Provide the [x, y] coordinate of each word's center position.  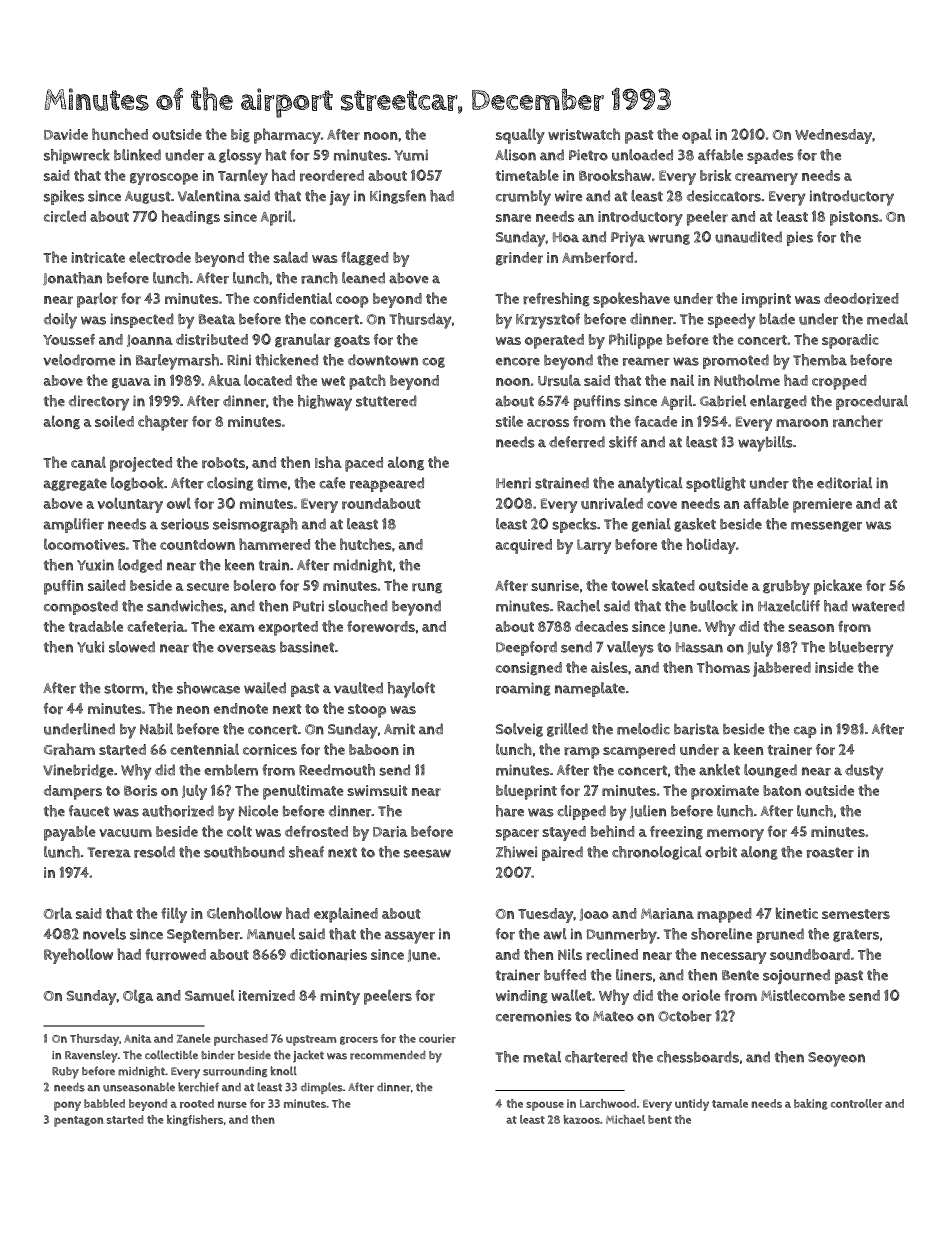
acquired [523, 546]
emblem [231, 770]
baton [782, 790]
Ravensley [91, 1056]
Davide [66, 134]
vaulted [358, 688]
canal [88, 462]
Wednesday [833, 136]
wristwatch [584, 134]
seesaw [427, 853]
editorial [844, 483]
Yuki [90, 647]
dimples [322, 1088]
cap [805, 732]
